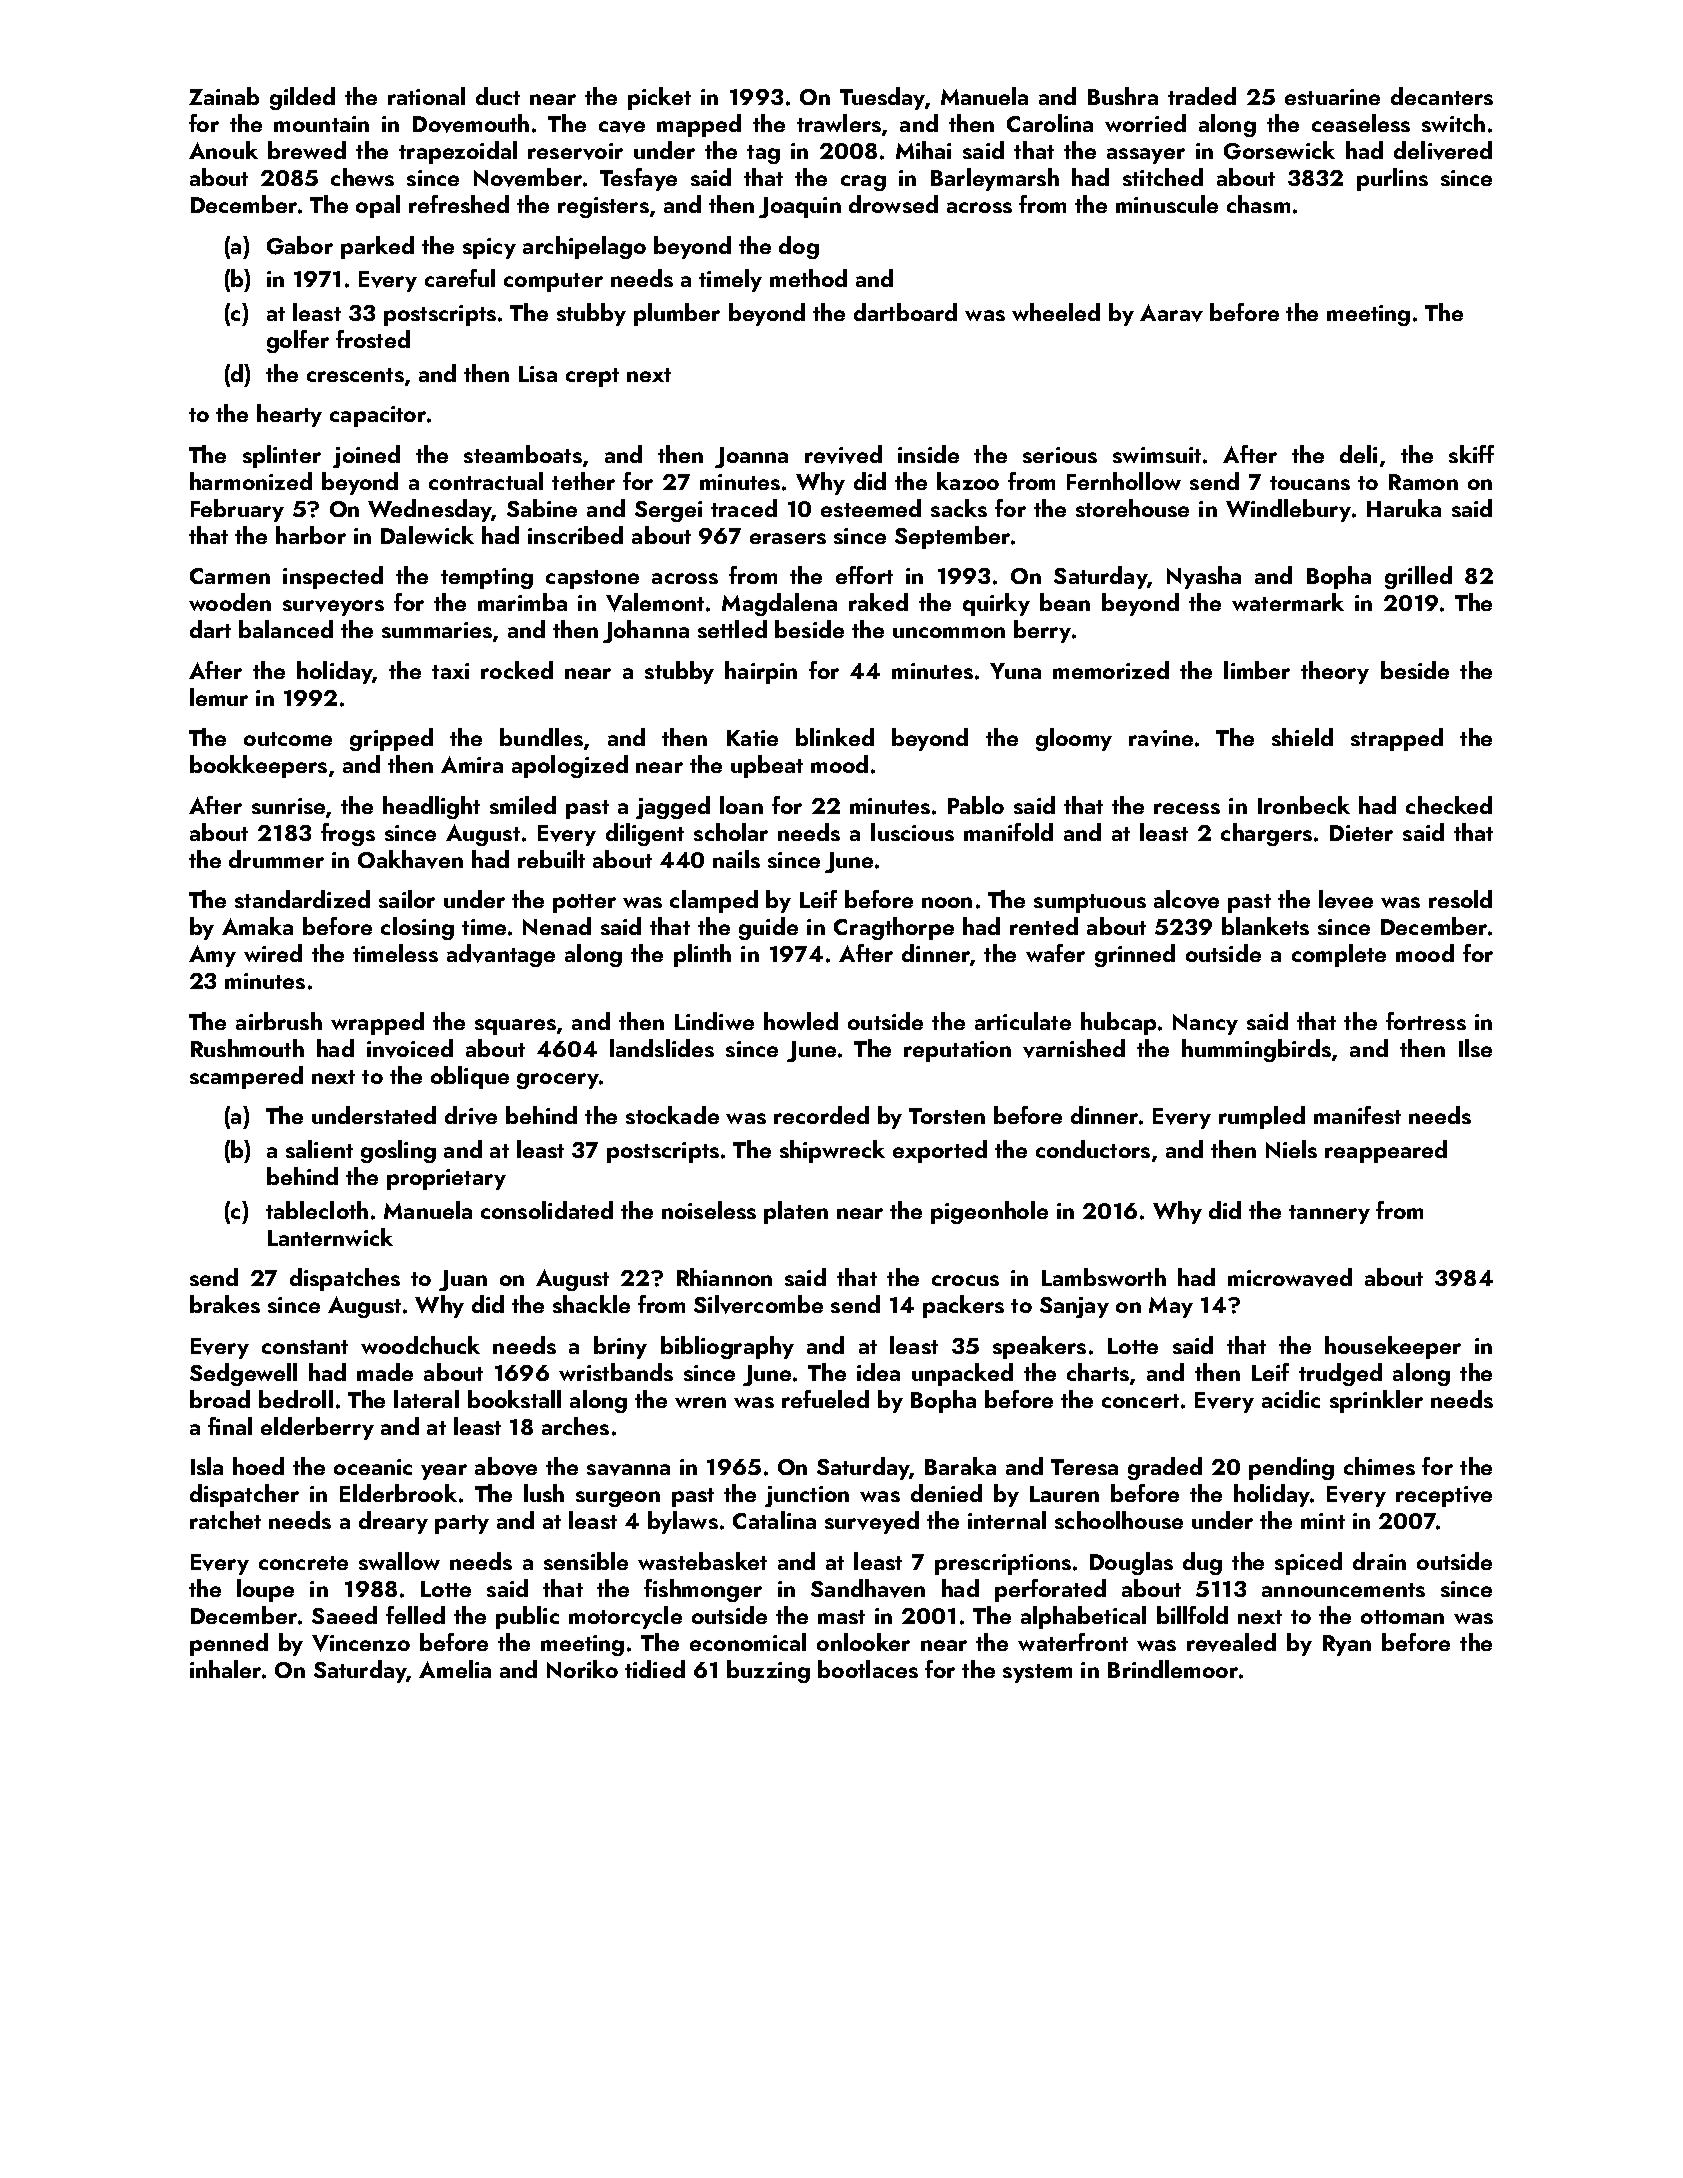  I want to click on Ryan, so click(1347, 1645).
